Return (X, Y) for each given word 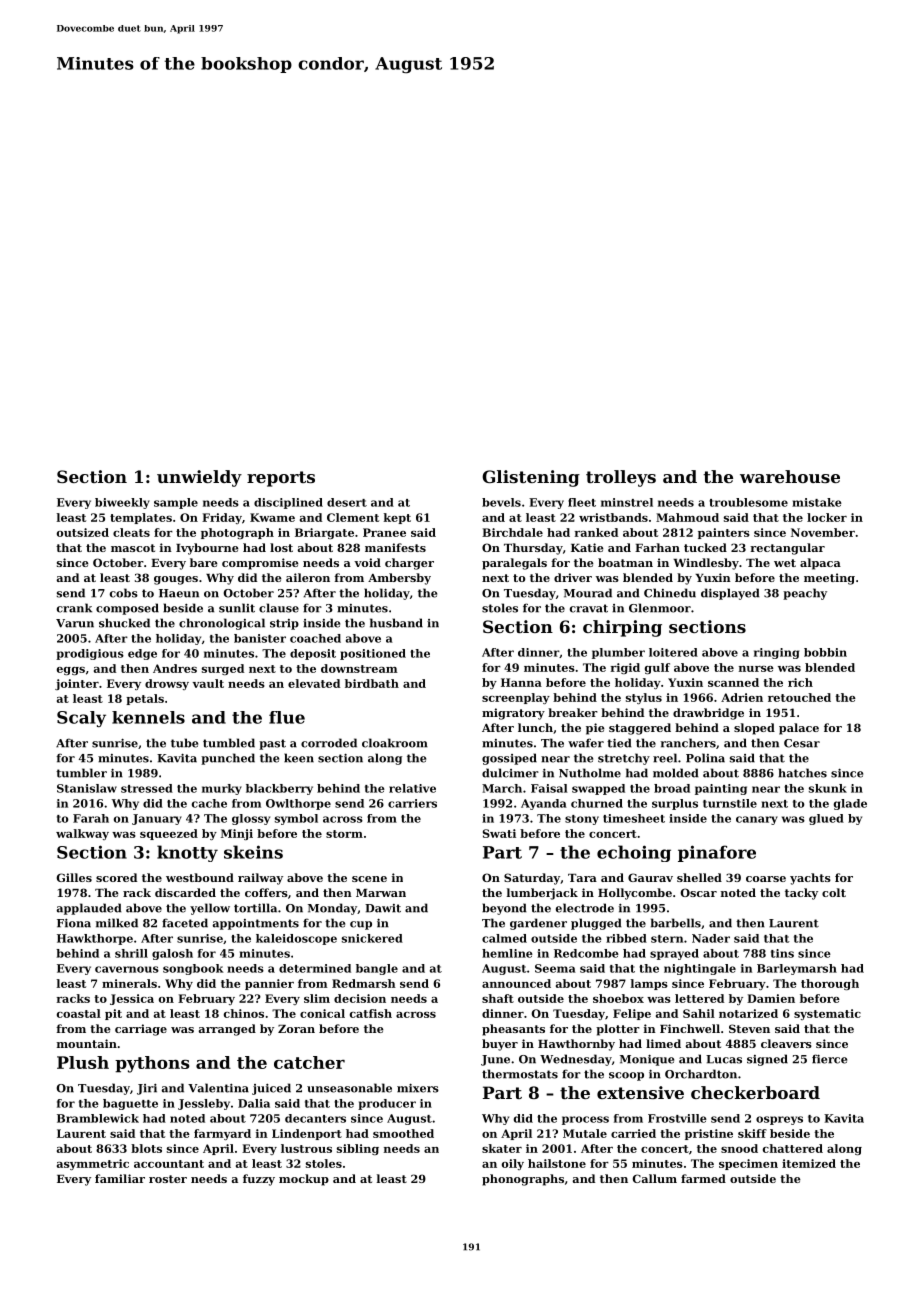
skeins (253, 852)
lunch (535, 727)
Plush (83, 1062)
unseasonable (349, 1088)
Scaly (81, 719)
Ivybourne (207, 549)
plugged (596, 924)
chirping (622, 628)
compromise (260, 564)
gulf (657, 668)
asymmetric (93, 1164)
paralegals (514, 564)
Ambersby (399, 579)
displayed (730, 594)
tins (782, 953)
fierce (829, 1059)
